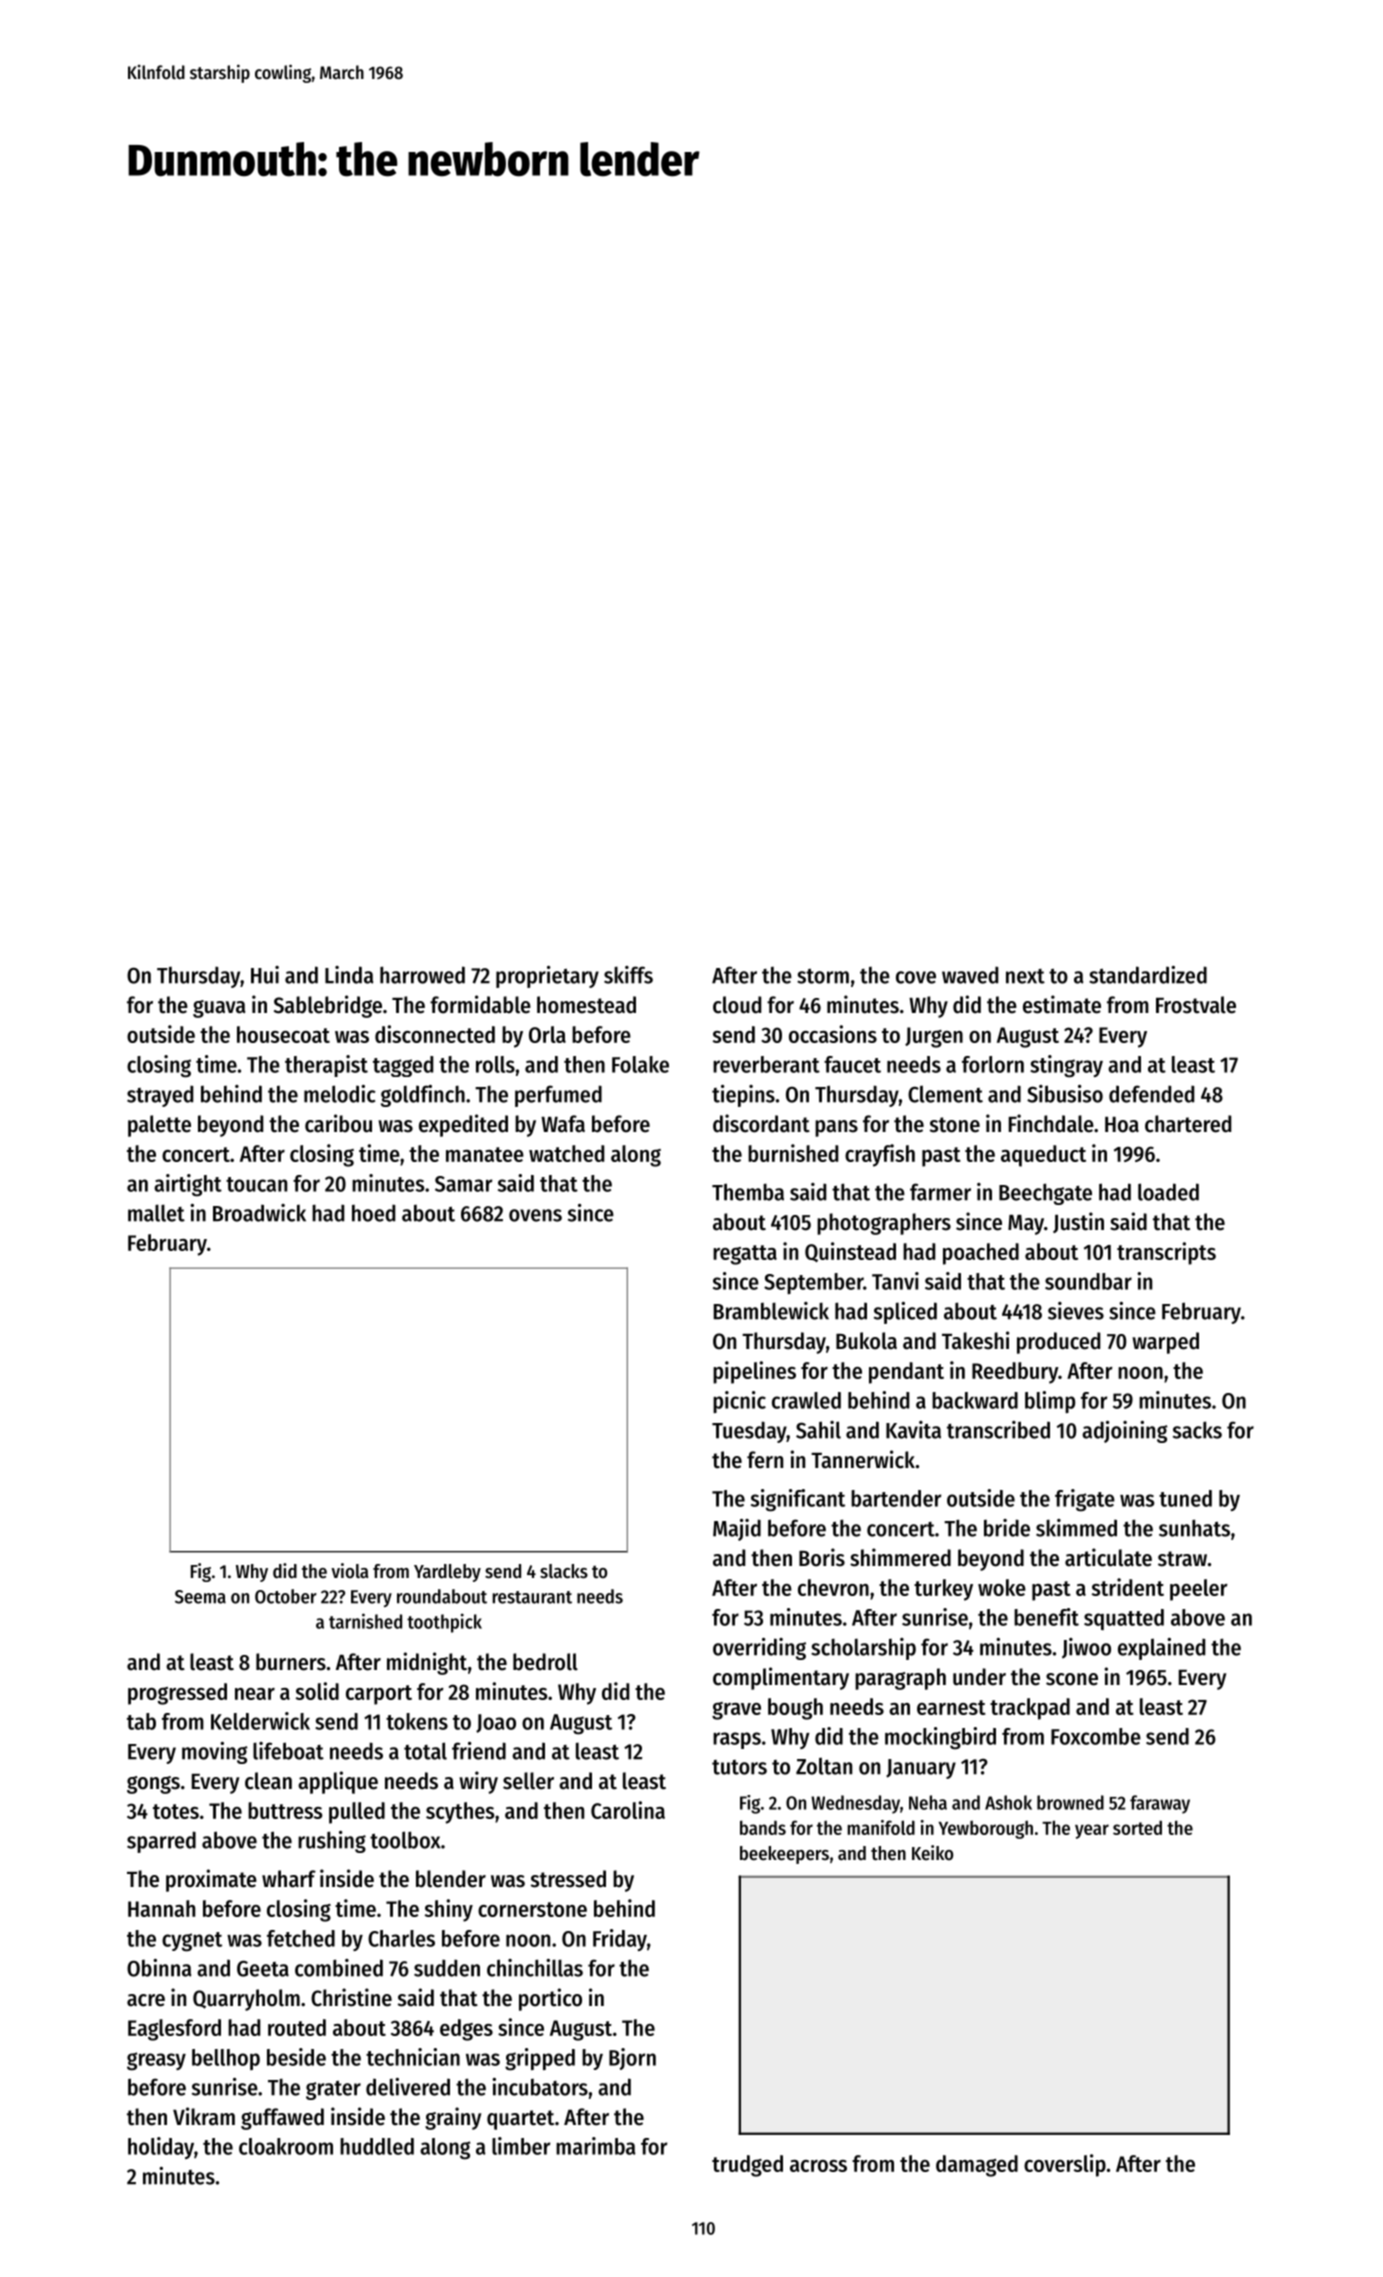 This screenshot has width=1383, height=2277. What do you see at coordinates (1007, 1528) in the screenshot?
I see `bride` at bounding box center [1007, 1528].
